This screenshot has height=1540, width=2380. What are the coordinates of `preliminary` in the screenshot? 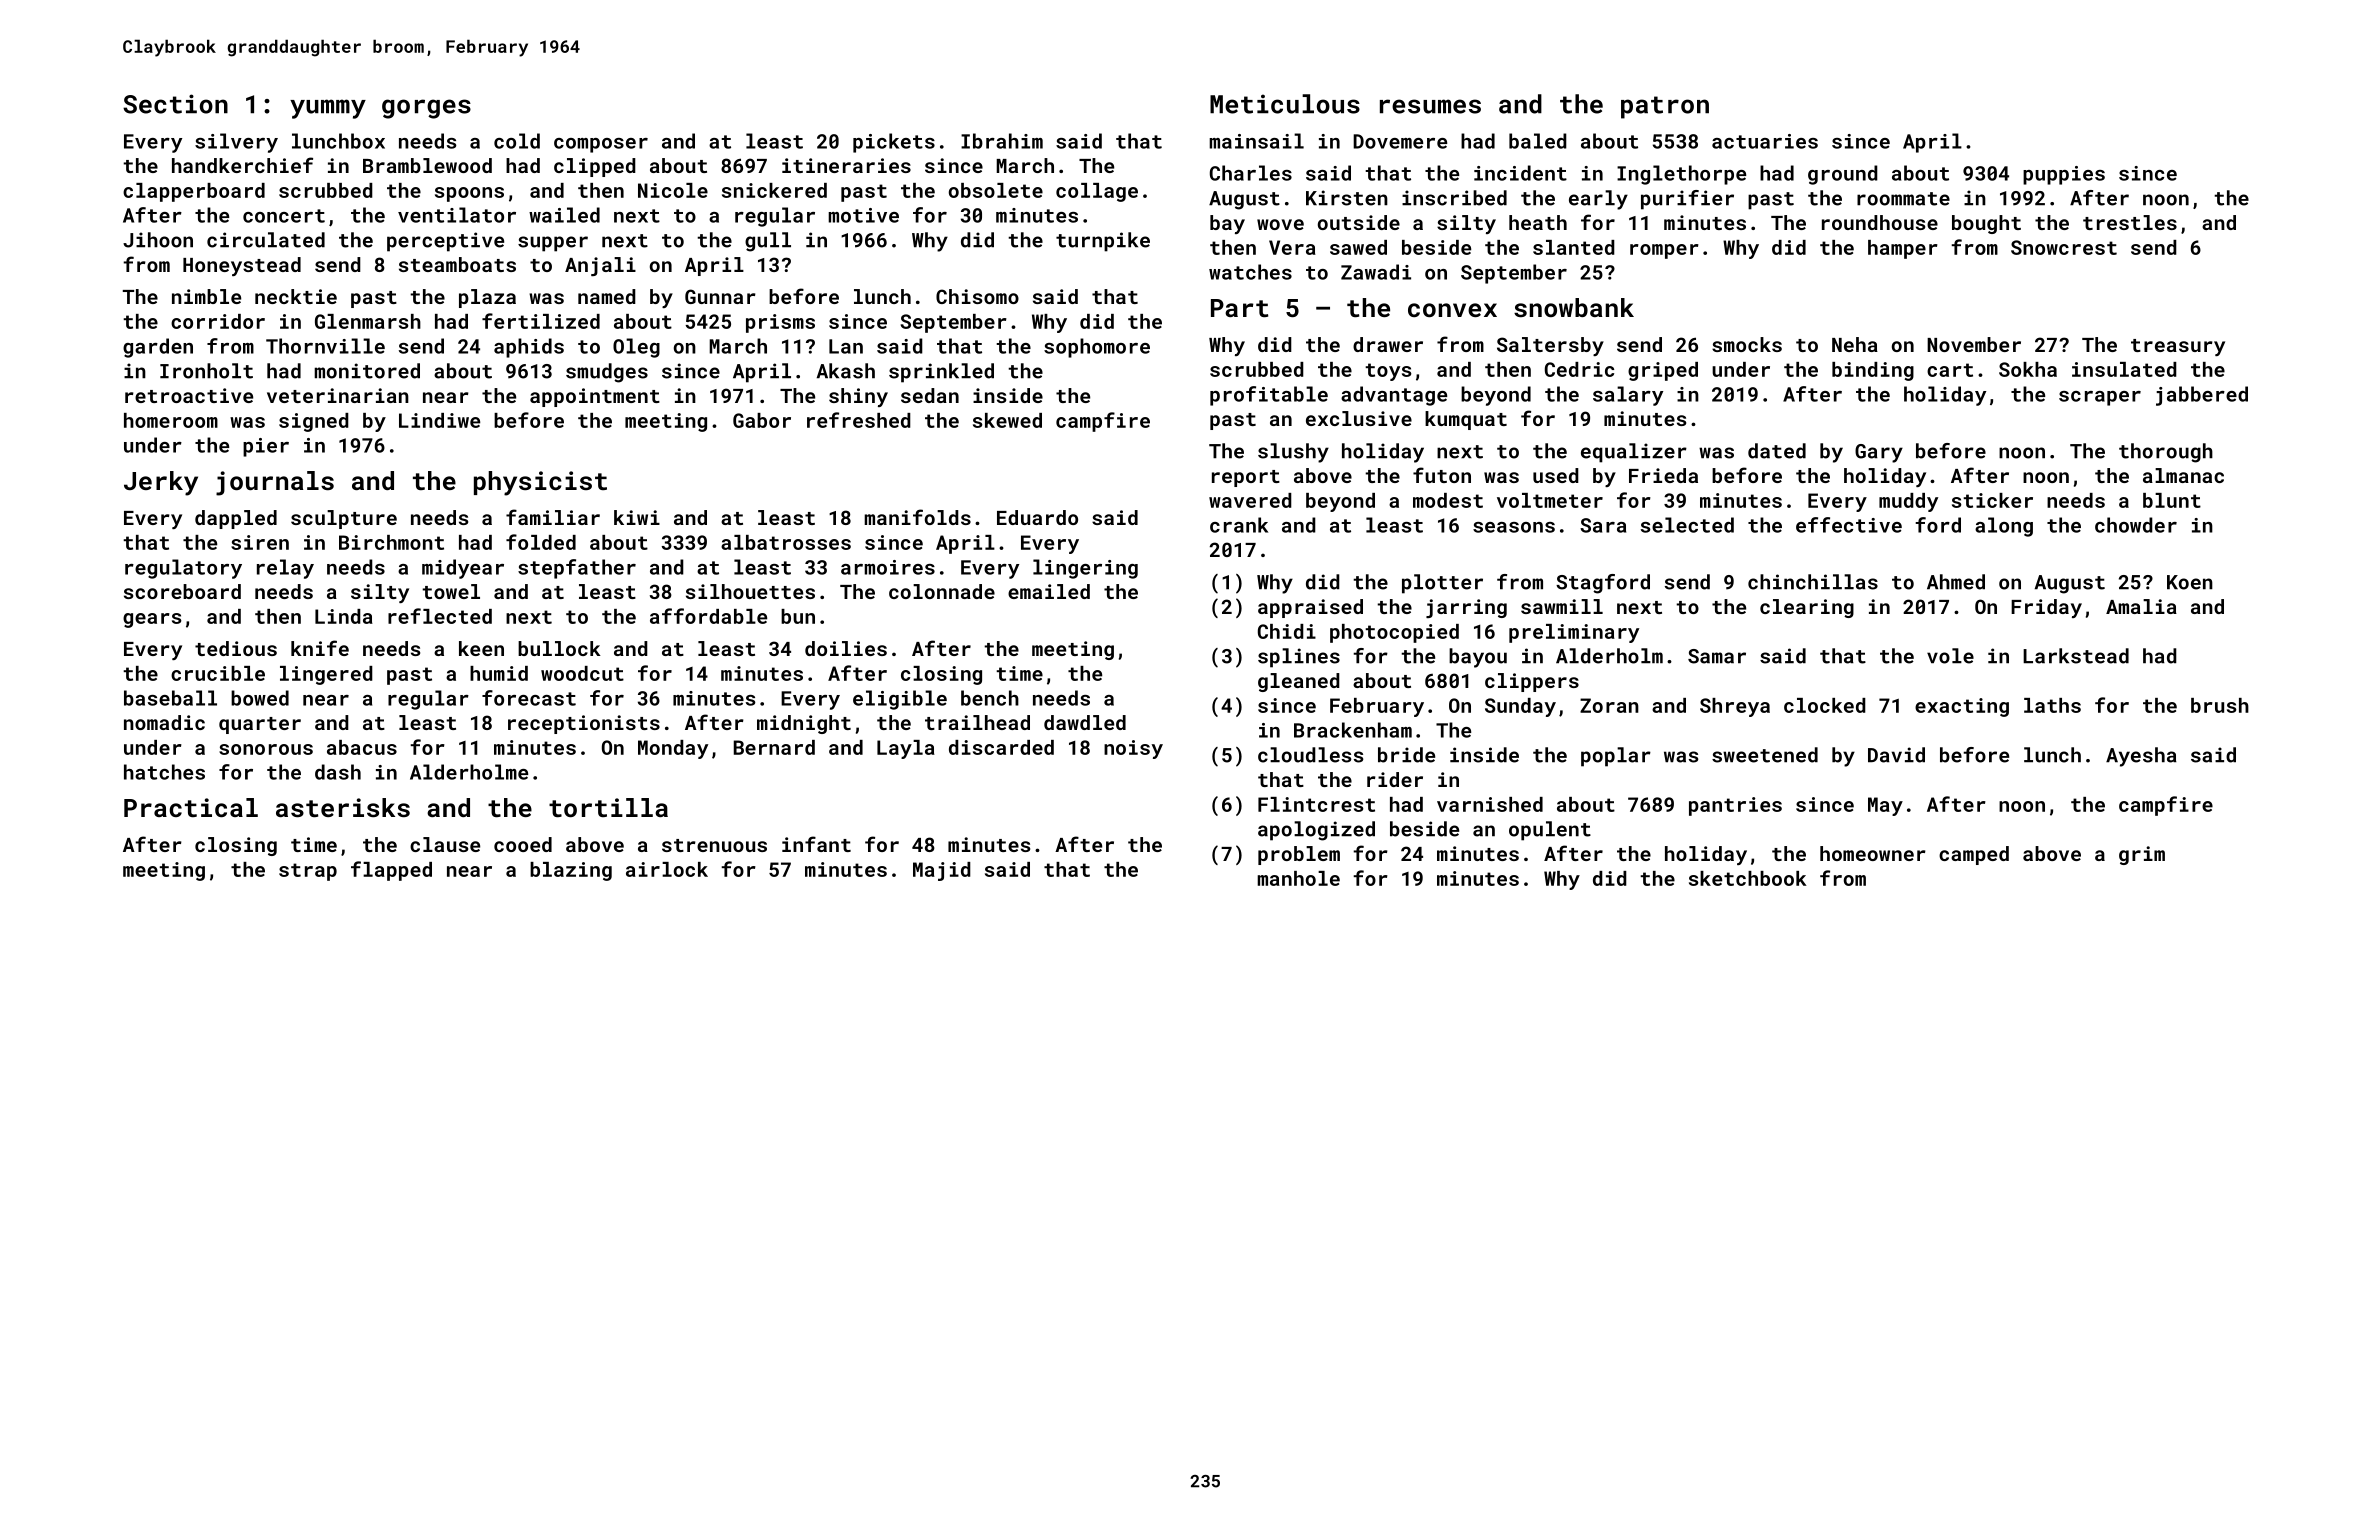 It's located at (1574, 633).
